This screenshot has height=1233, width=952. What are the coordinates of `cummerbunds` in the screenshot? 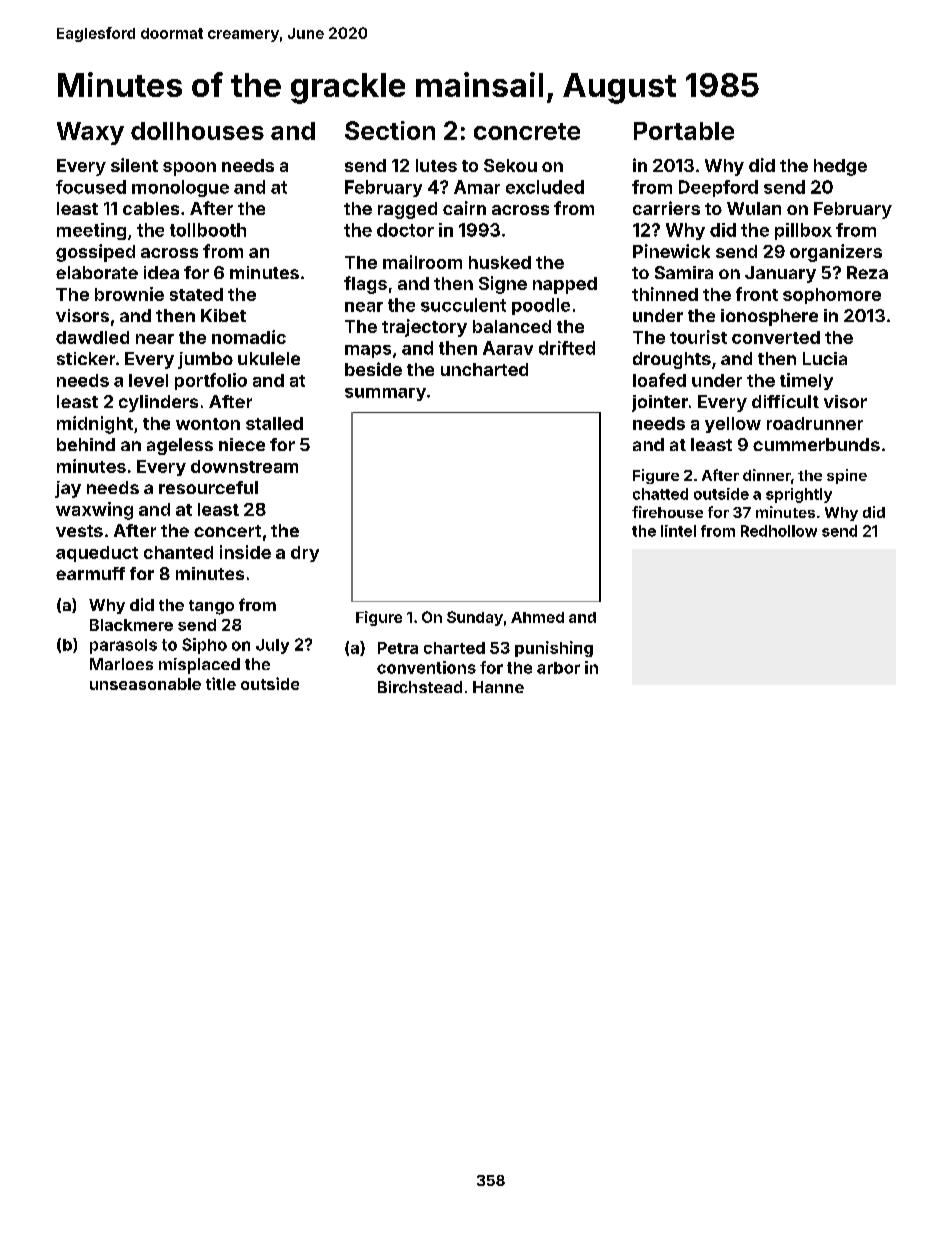 It's located at (816, 444).
